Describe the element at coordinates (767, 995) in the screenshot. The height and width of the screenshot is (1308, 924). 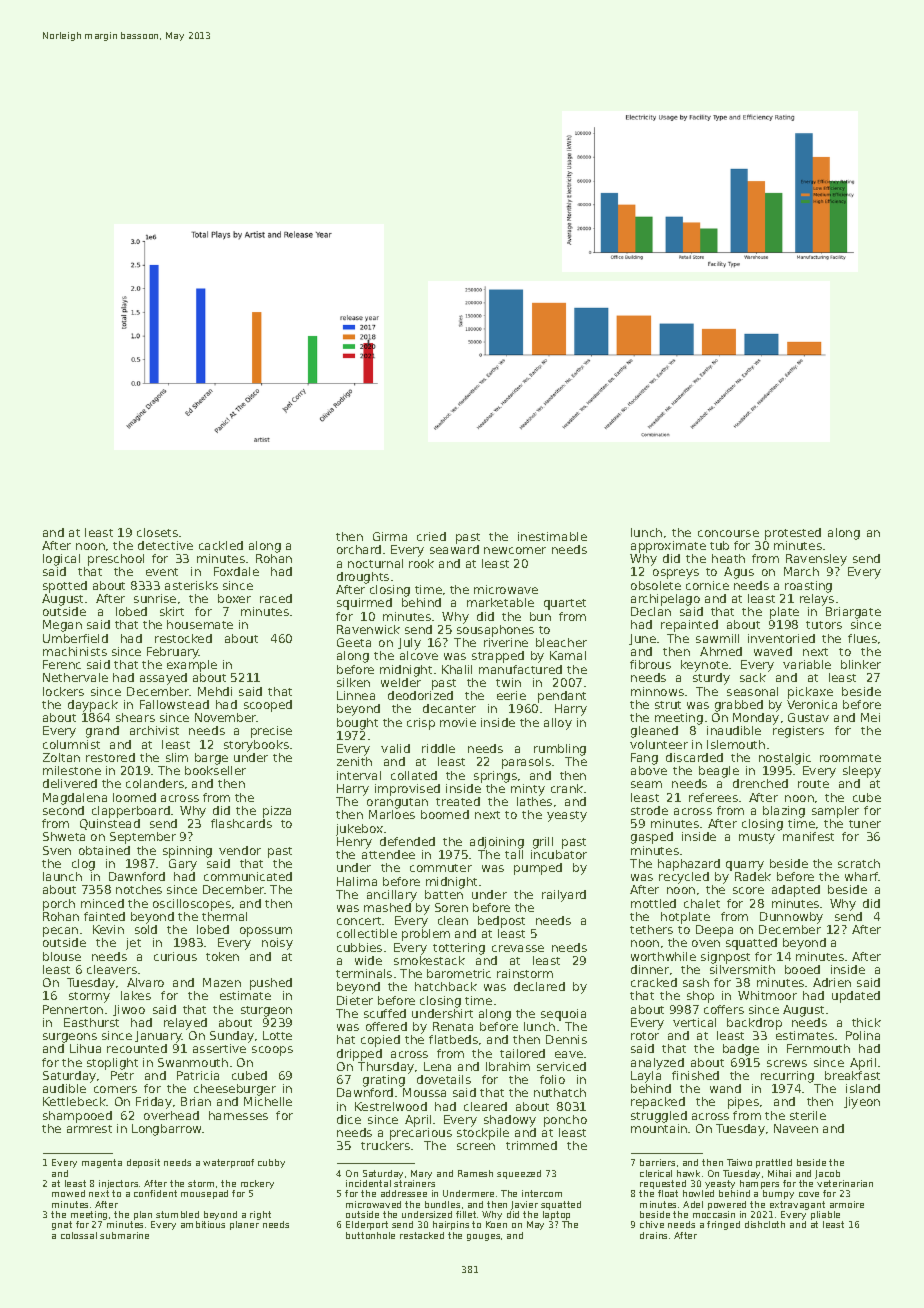
I see `Whitmoor` at that location.
